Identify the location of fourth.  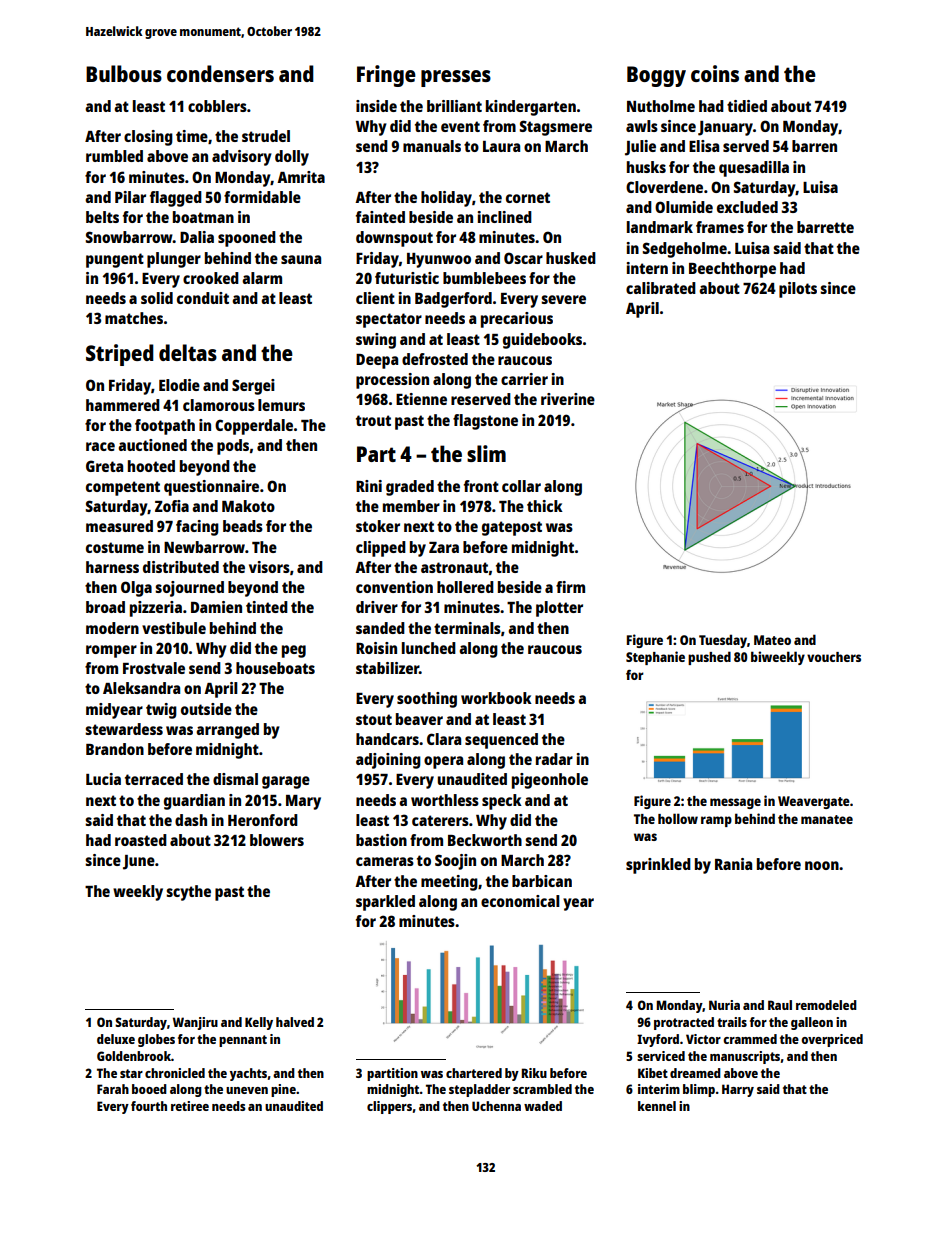
(149, 1106).
